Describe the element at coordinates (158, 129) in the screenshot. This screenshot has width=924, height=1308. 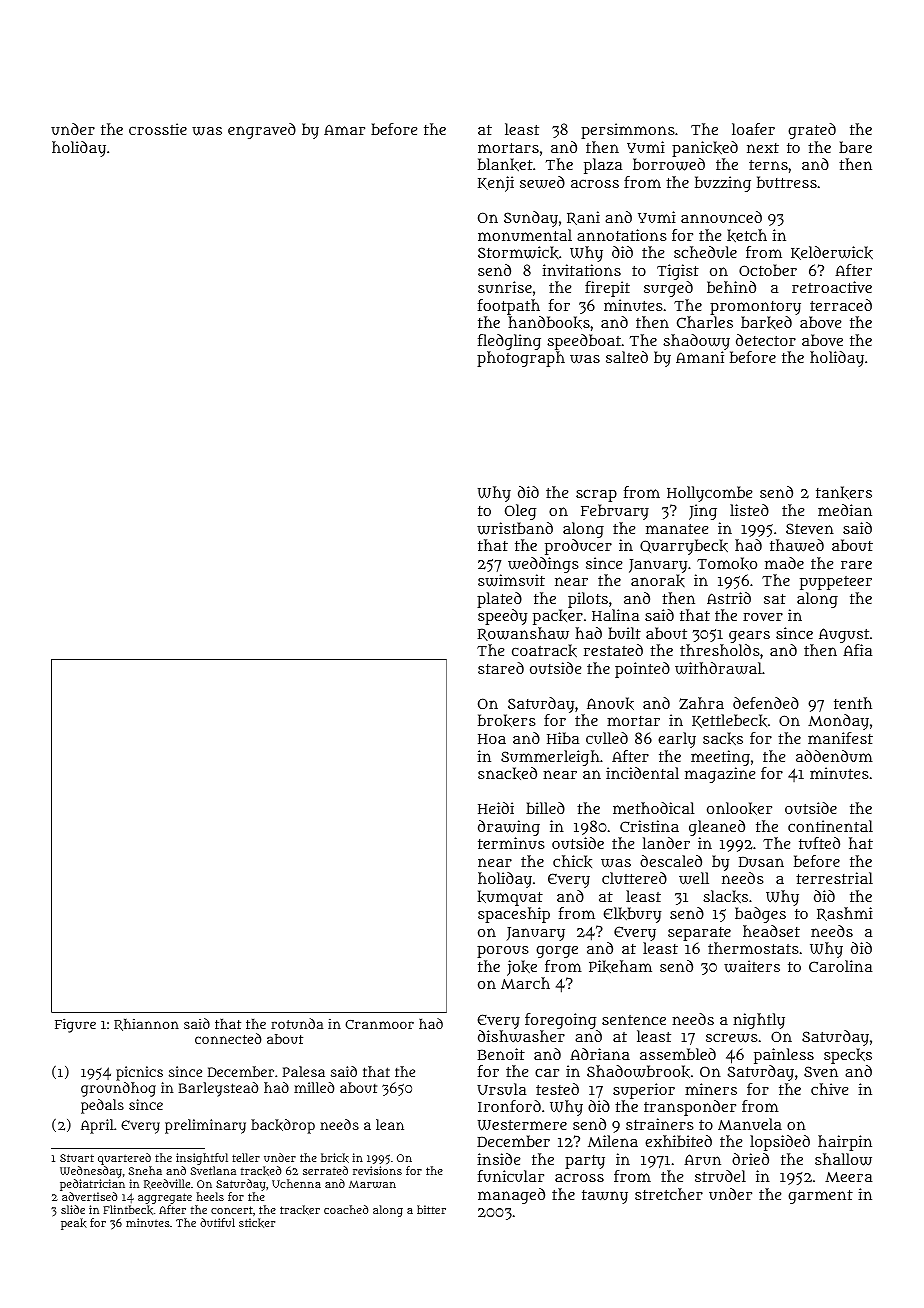
I see `crosstie` at that location.
